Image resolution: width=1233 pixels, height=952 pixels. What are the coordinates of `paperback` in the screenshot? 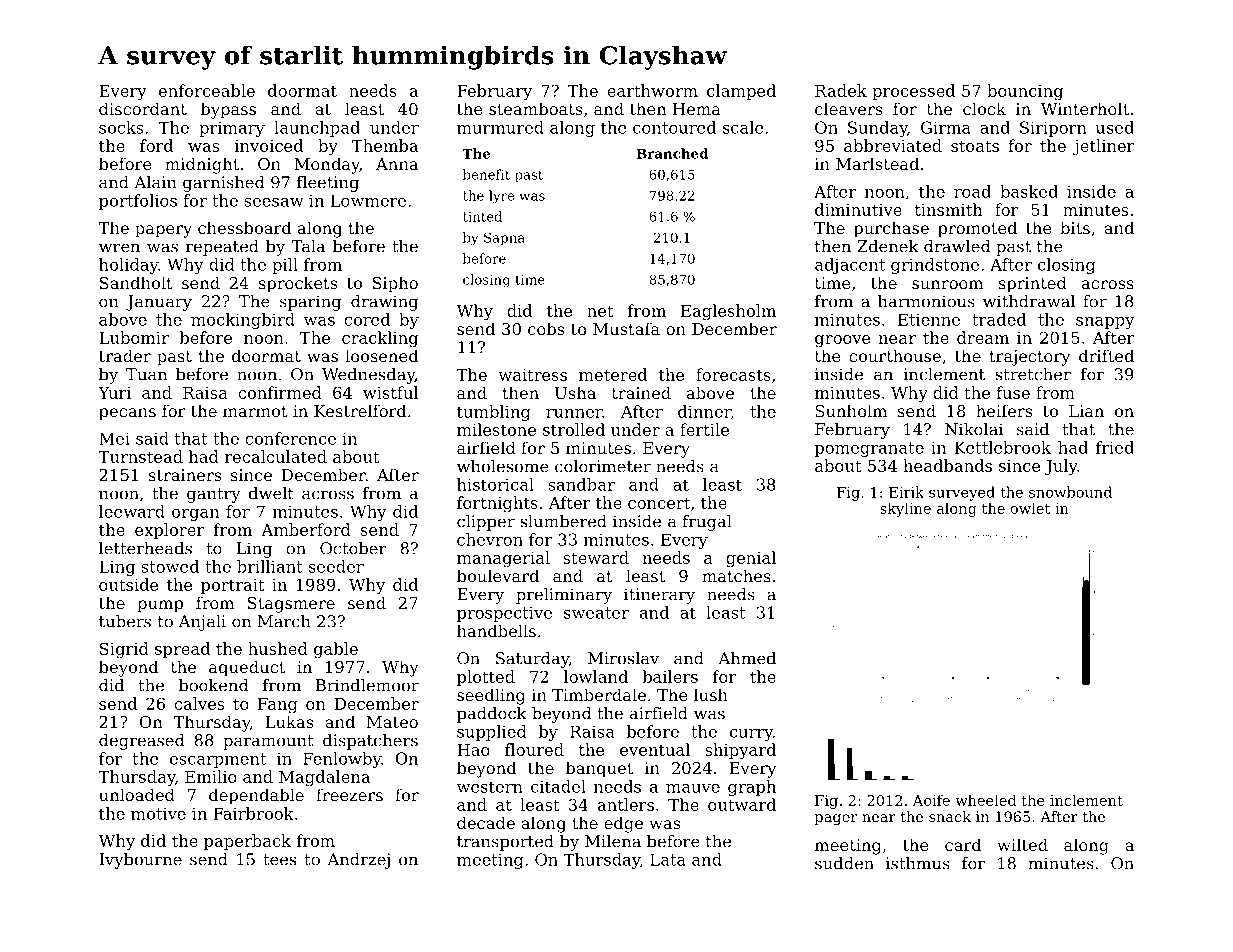 It's located at (247, 842).
